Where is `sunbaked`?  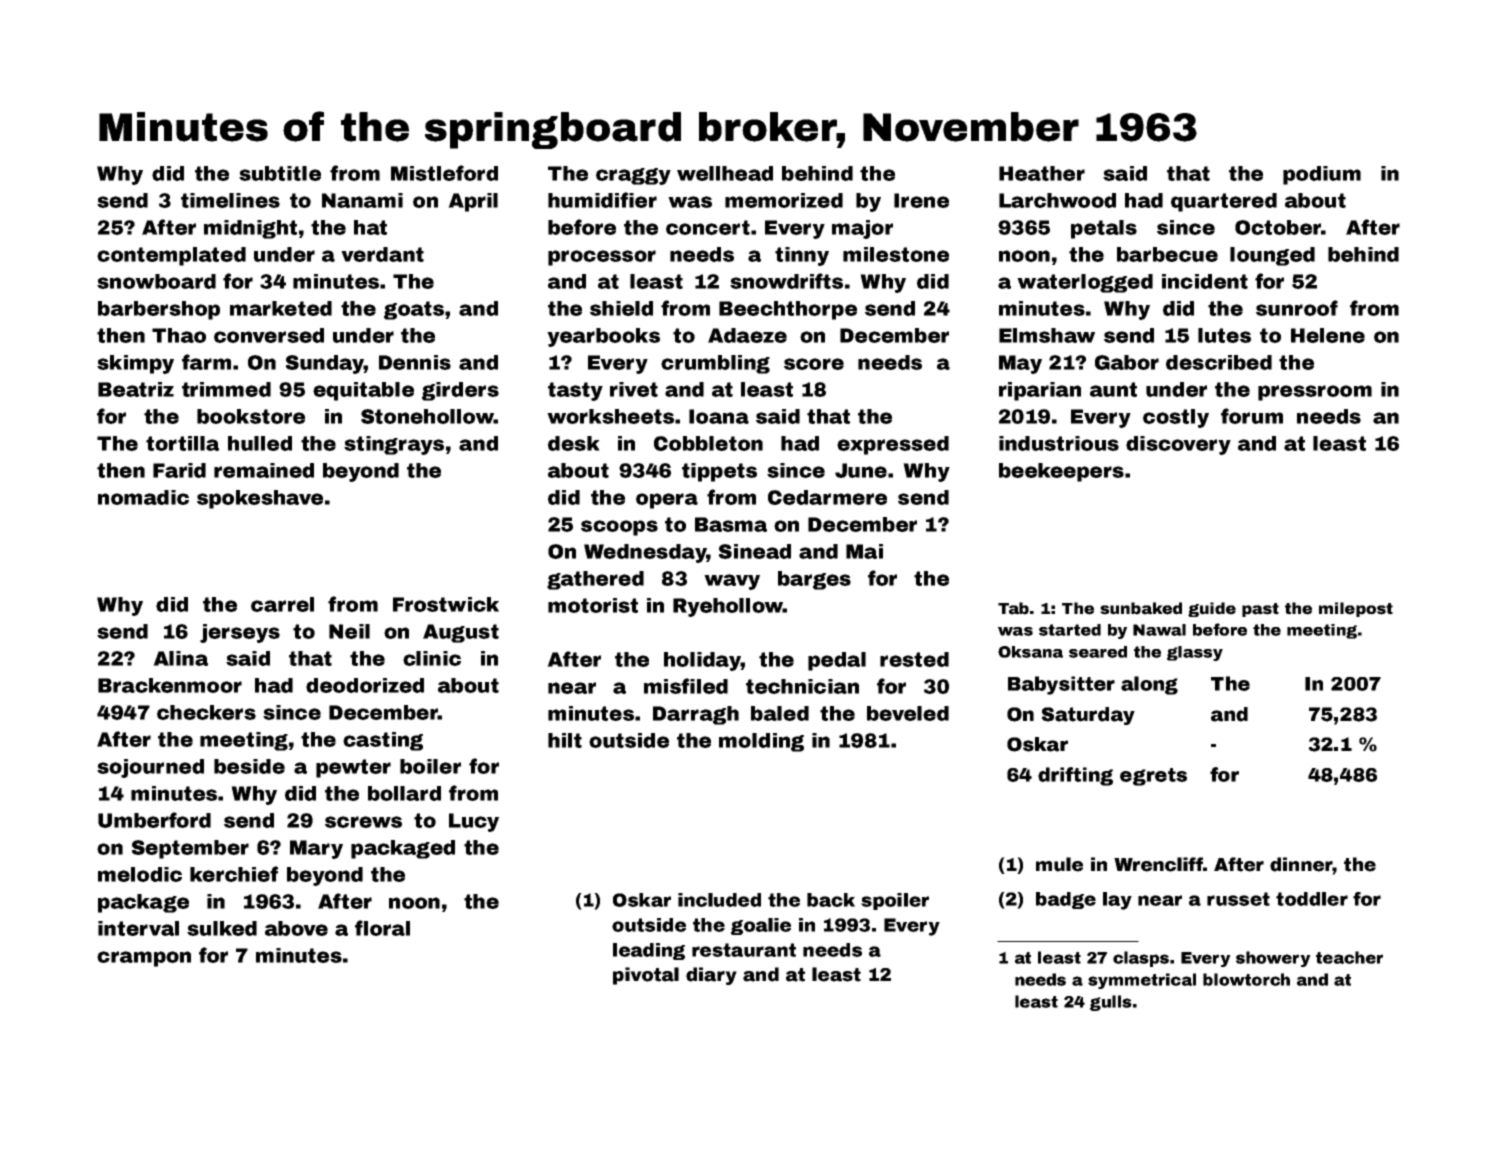 sunbaked is located at coordinates (1141, 608).
